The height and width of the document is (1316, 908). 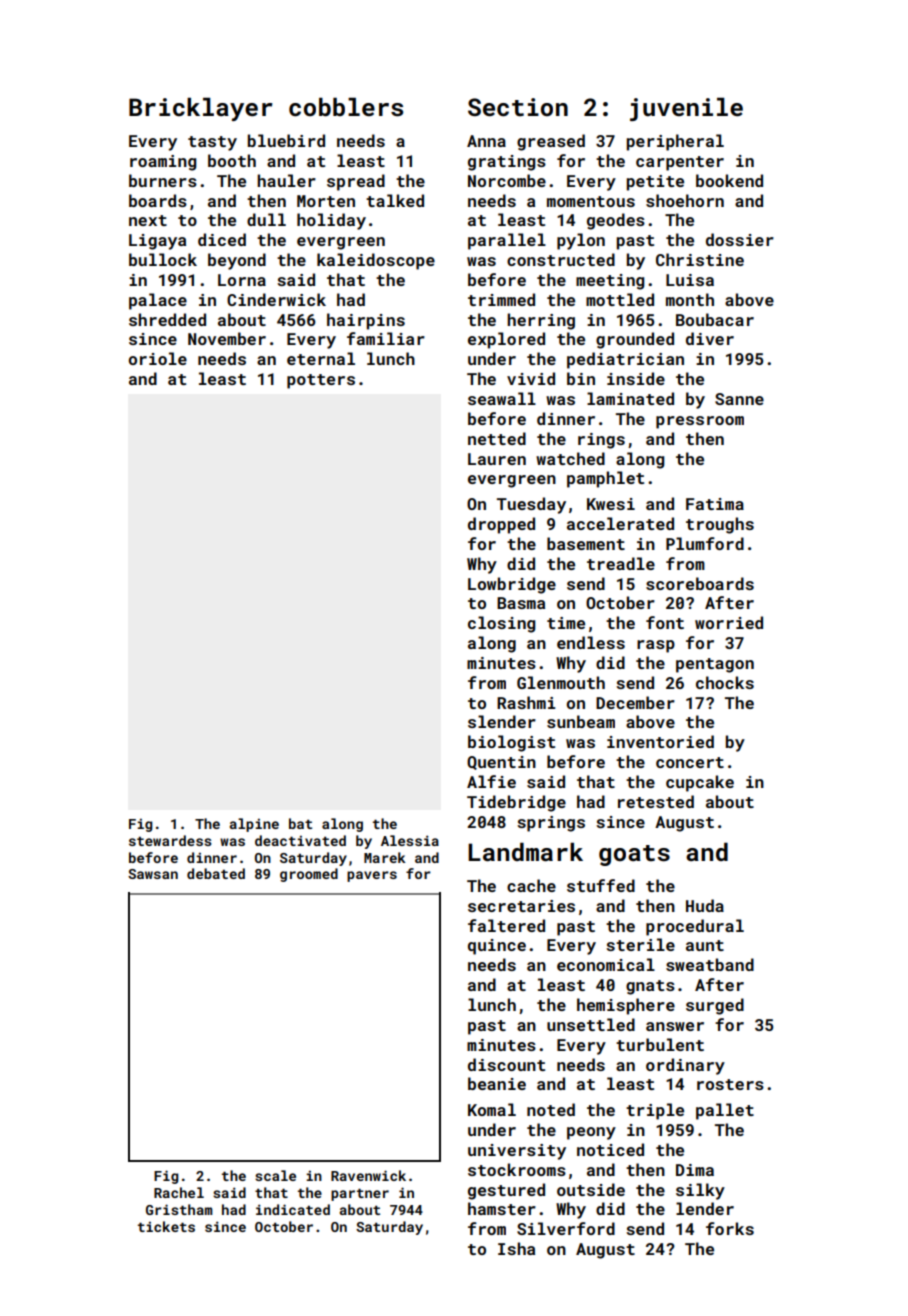 I want to click on stewardess, so click(x=170, y=840).
